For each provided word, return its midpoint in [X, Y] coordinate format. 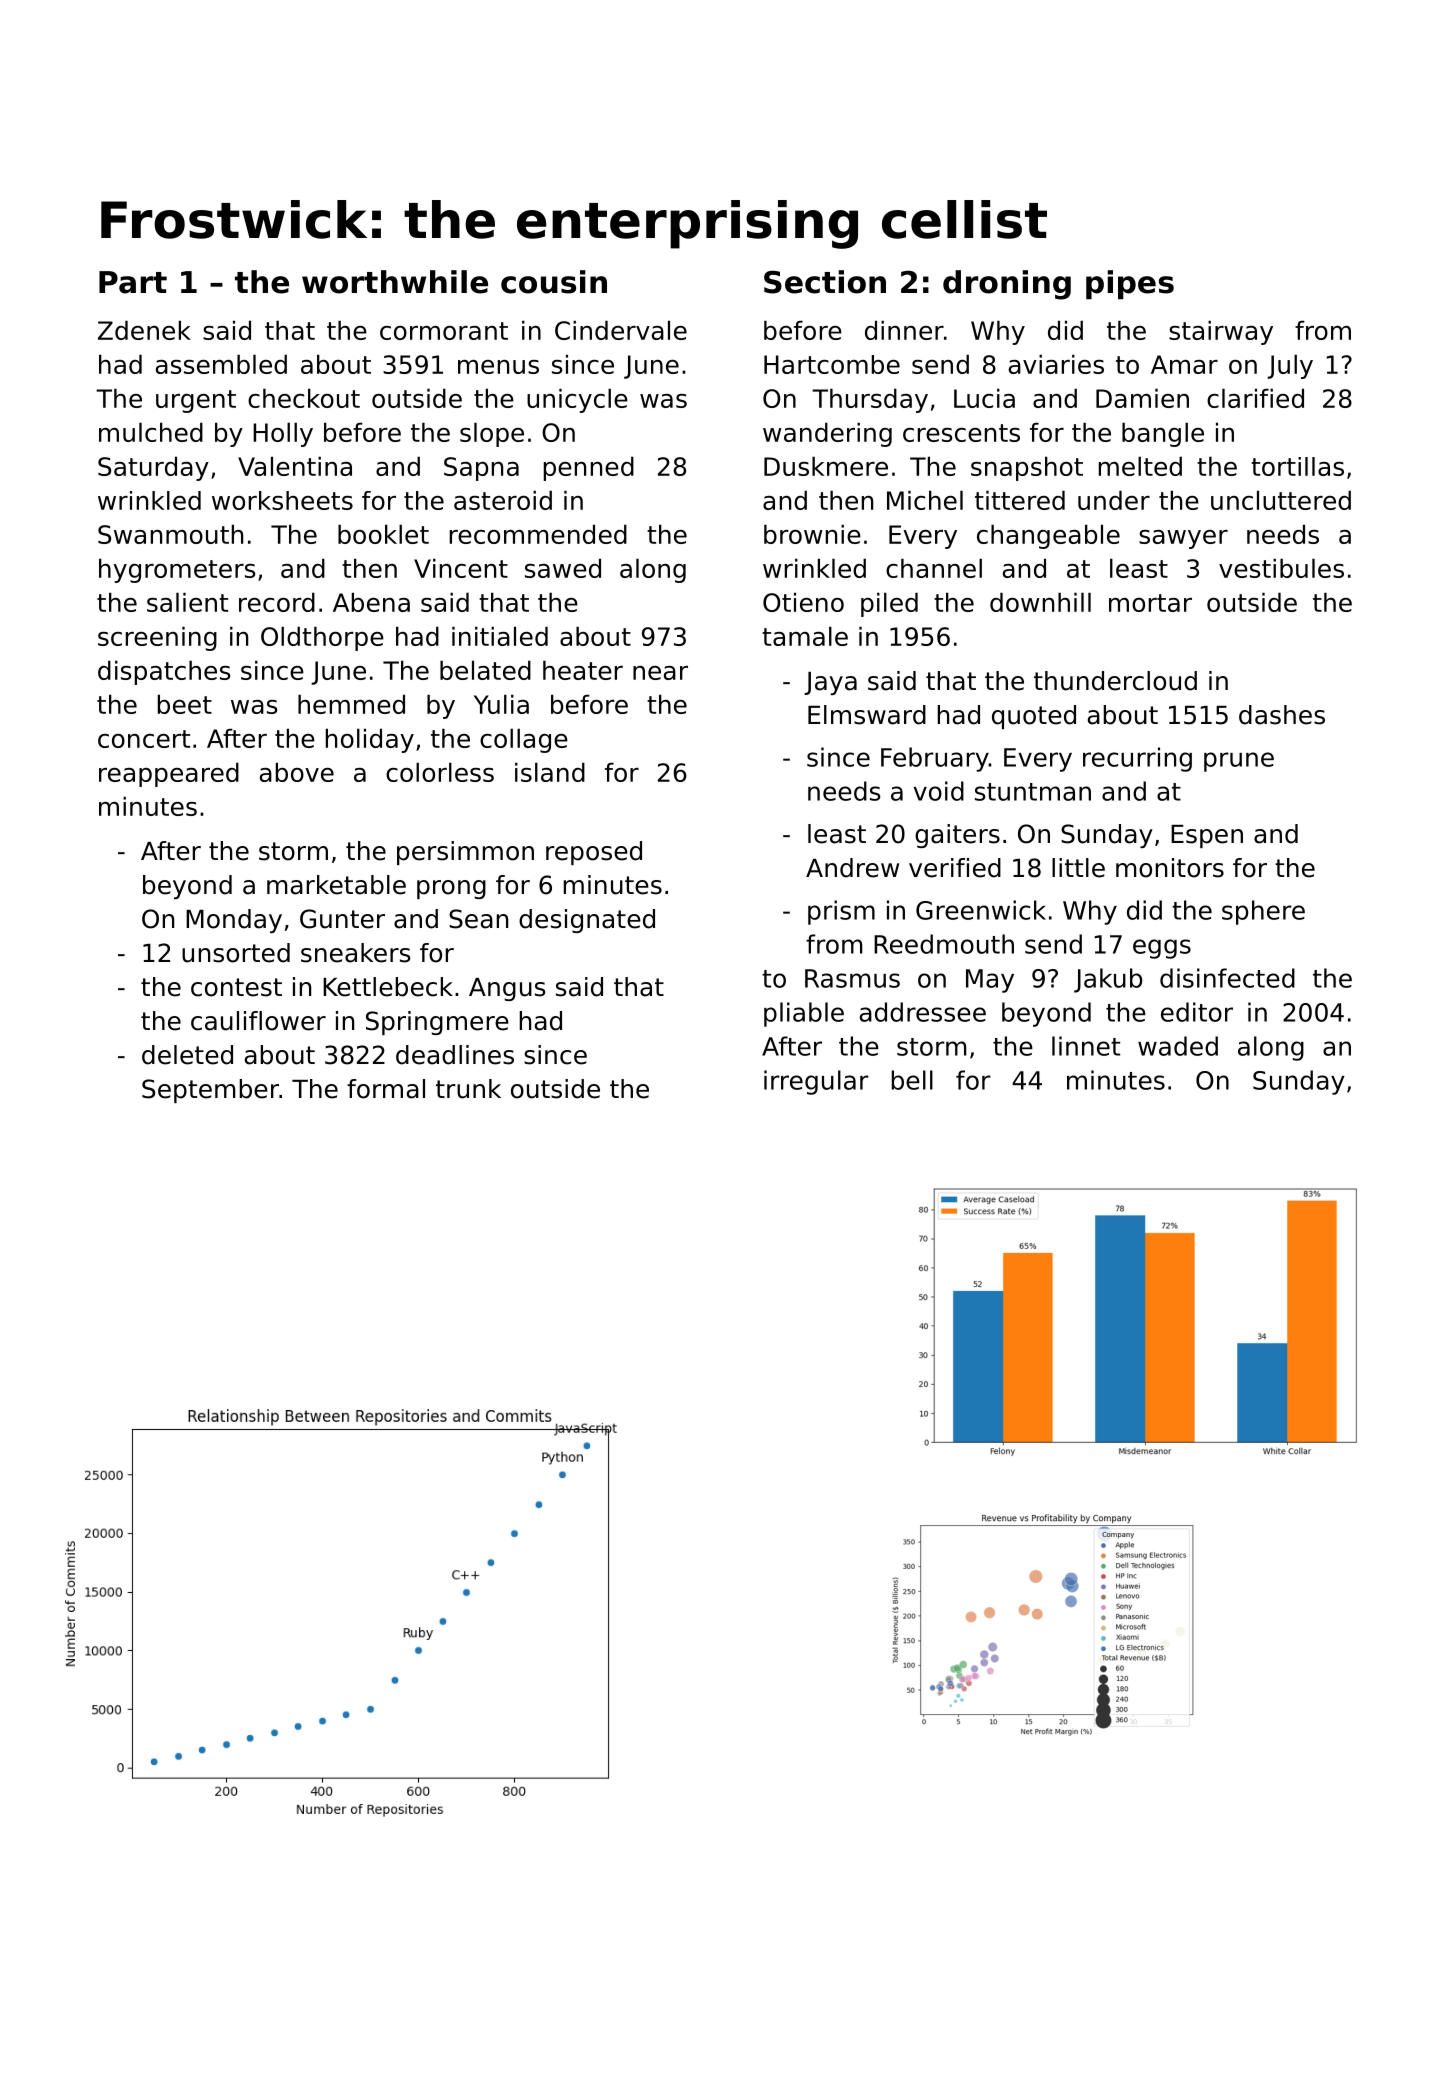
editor [1197, 1012]
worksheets [282, 500]
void [938, 791]
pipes [1130, 284]
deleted [187, 1055]
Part [133, 282]
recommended [538, 534]
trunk [468, 1089]
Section [825, 282]
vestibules [1281, 568]
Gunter [342, 919]
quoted [1034, 717]
